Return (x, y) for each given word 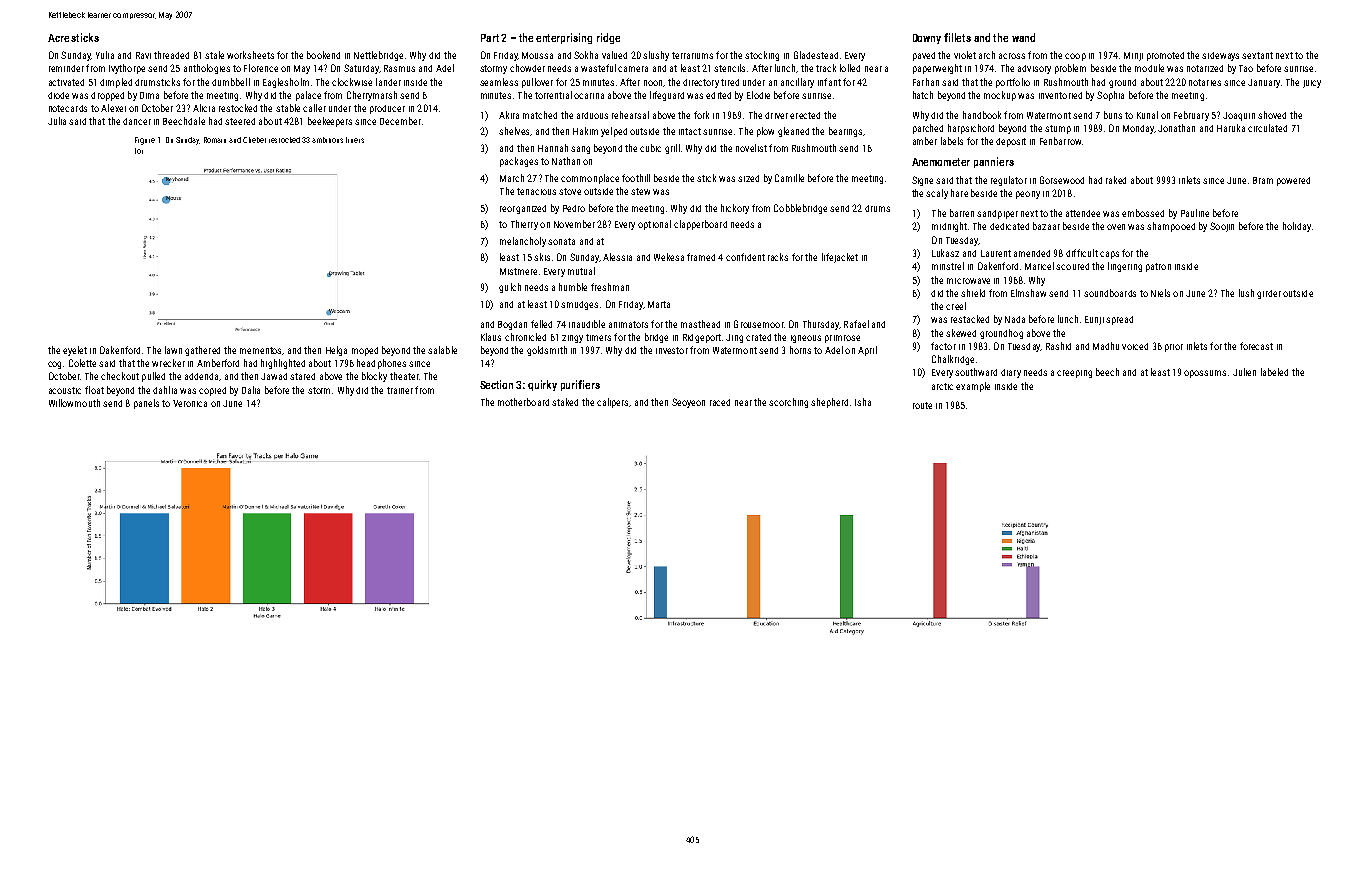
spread (1119, 320)
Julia (57, 121)
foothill (636, 178)
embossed (1143, 213)
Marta (659, 304)
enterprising (564, 38)
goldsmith (547, 351)
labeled (1274, 372)
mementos (260, 350)
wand (1023, 37)
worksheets (250, 55)
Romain (215, 140)
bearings (845, 132)
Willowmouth (74, 403)
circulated (1267, 128)
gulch (510, 288)
